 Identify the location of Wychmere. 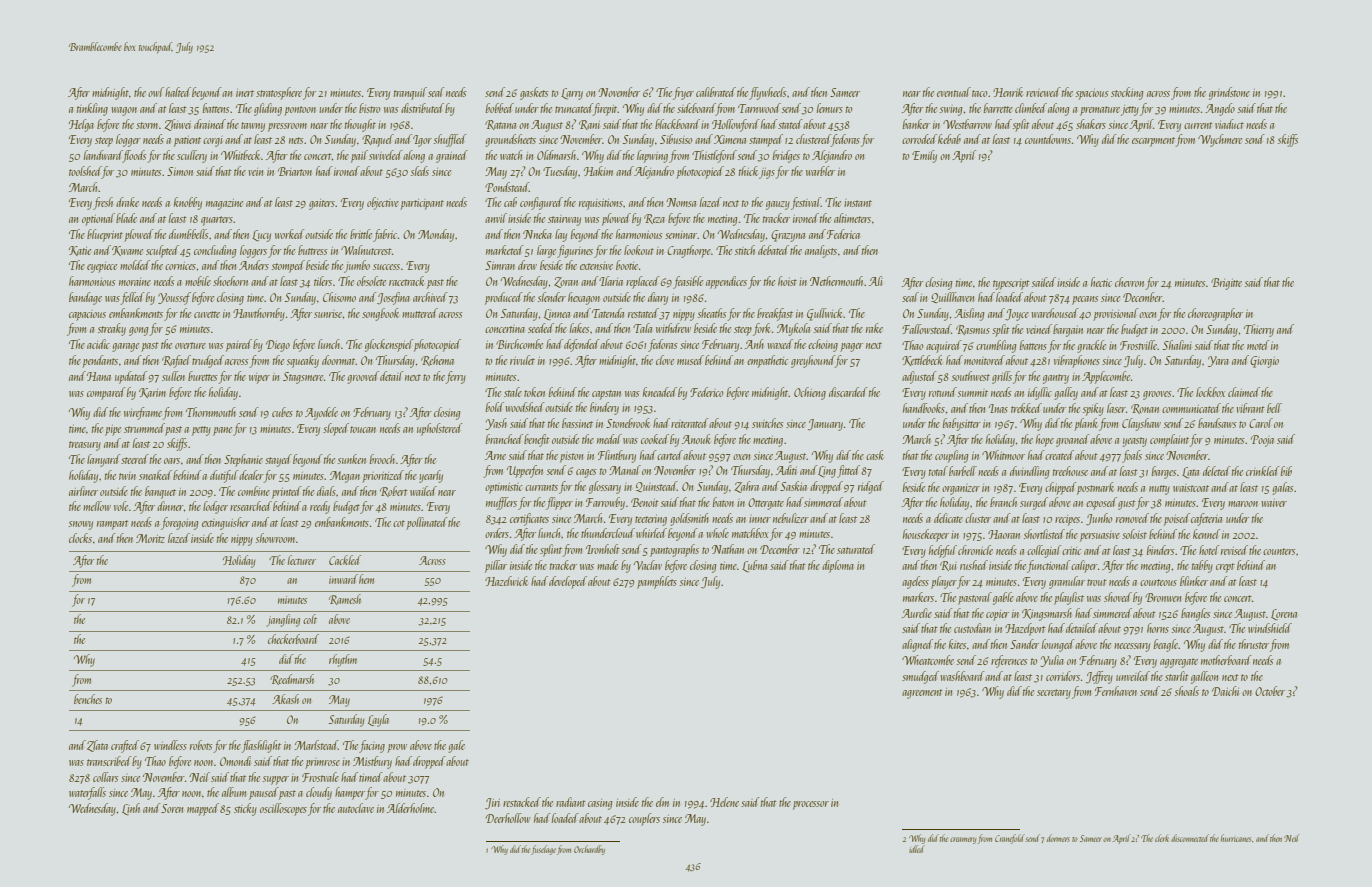
(1220, 140).
